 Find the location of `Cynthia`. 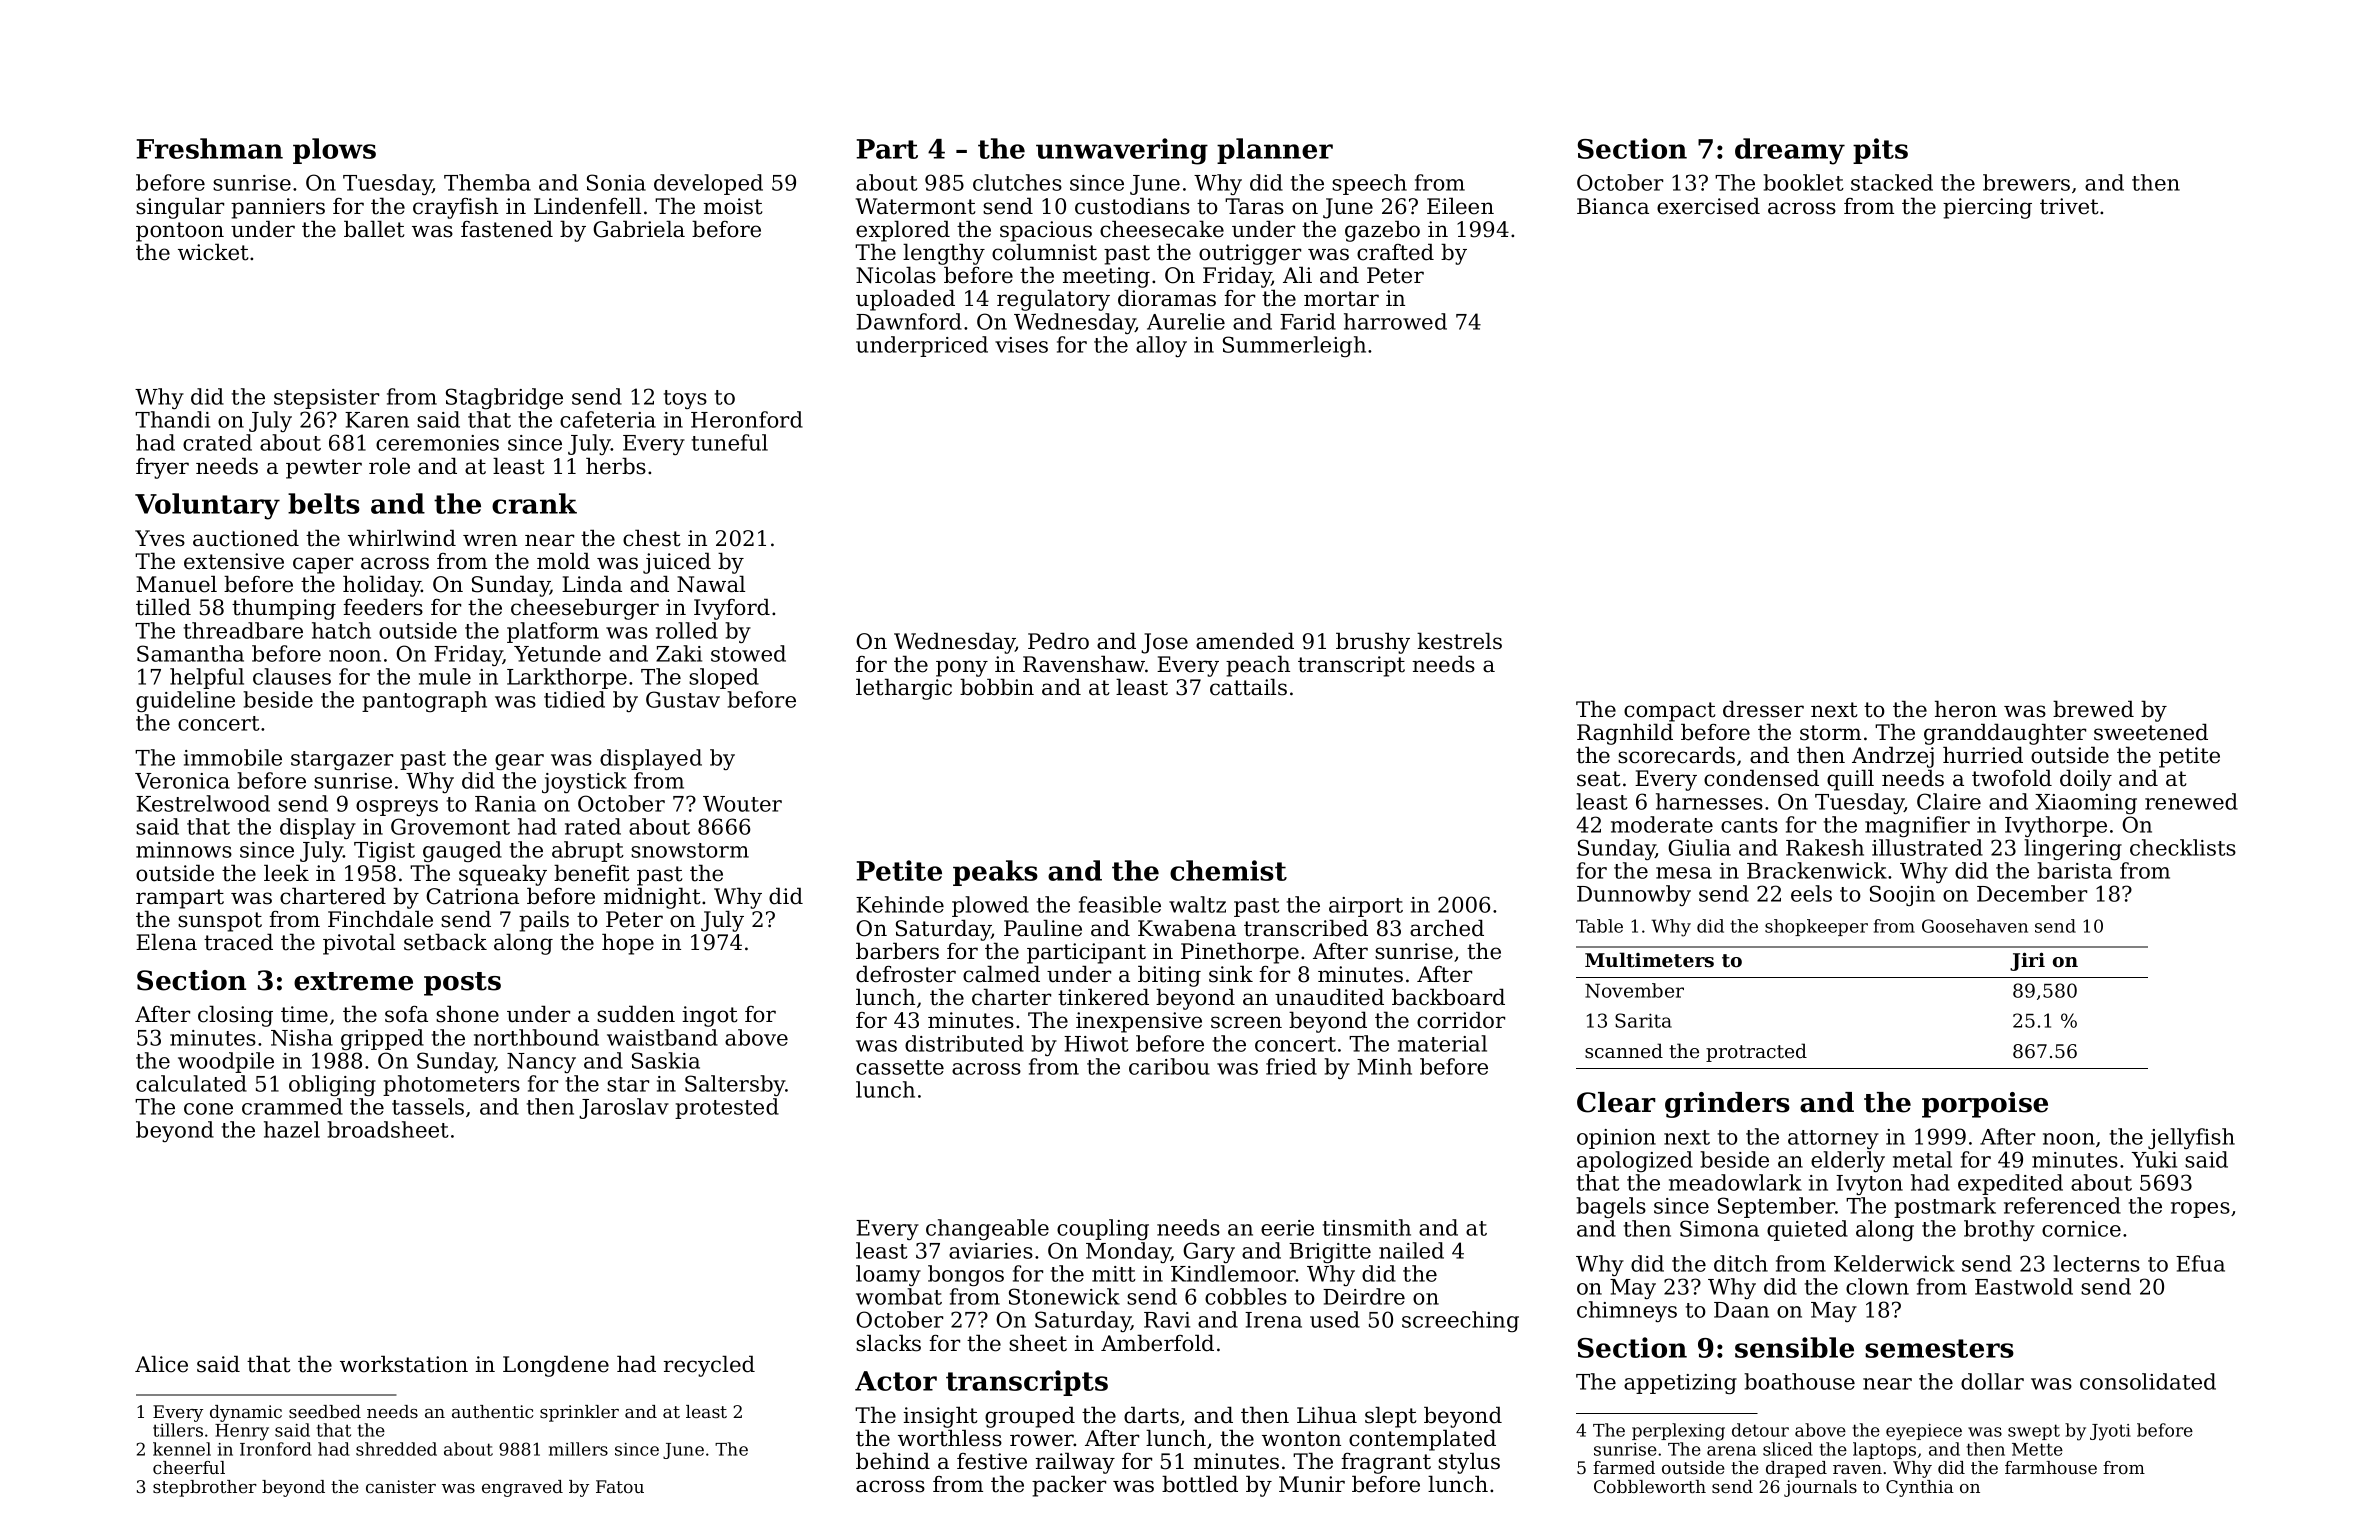

Cynthia is located at coordinates (1920, 1488).
